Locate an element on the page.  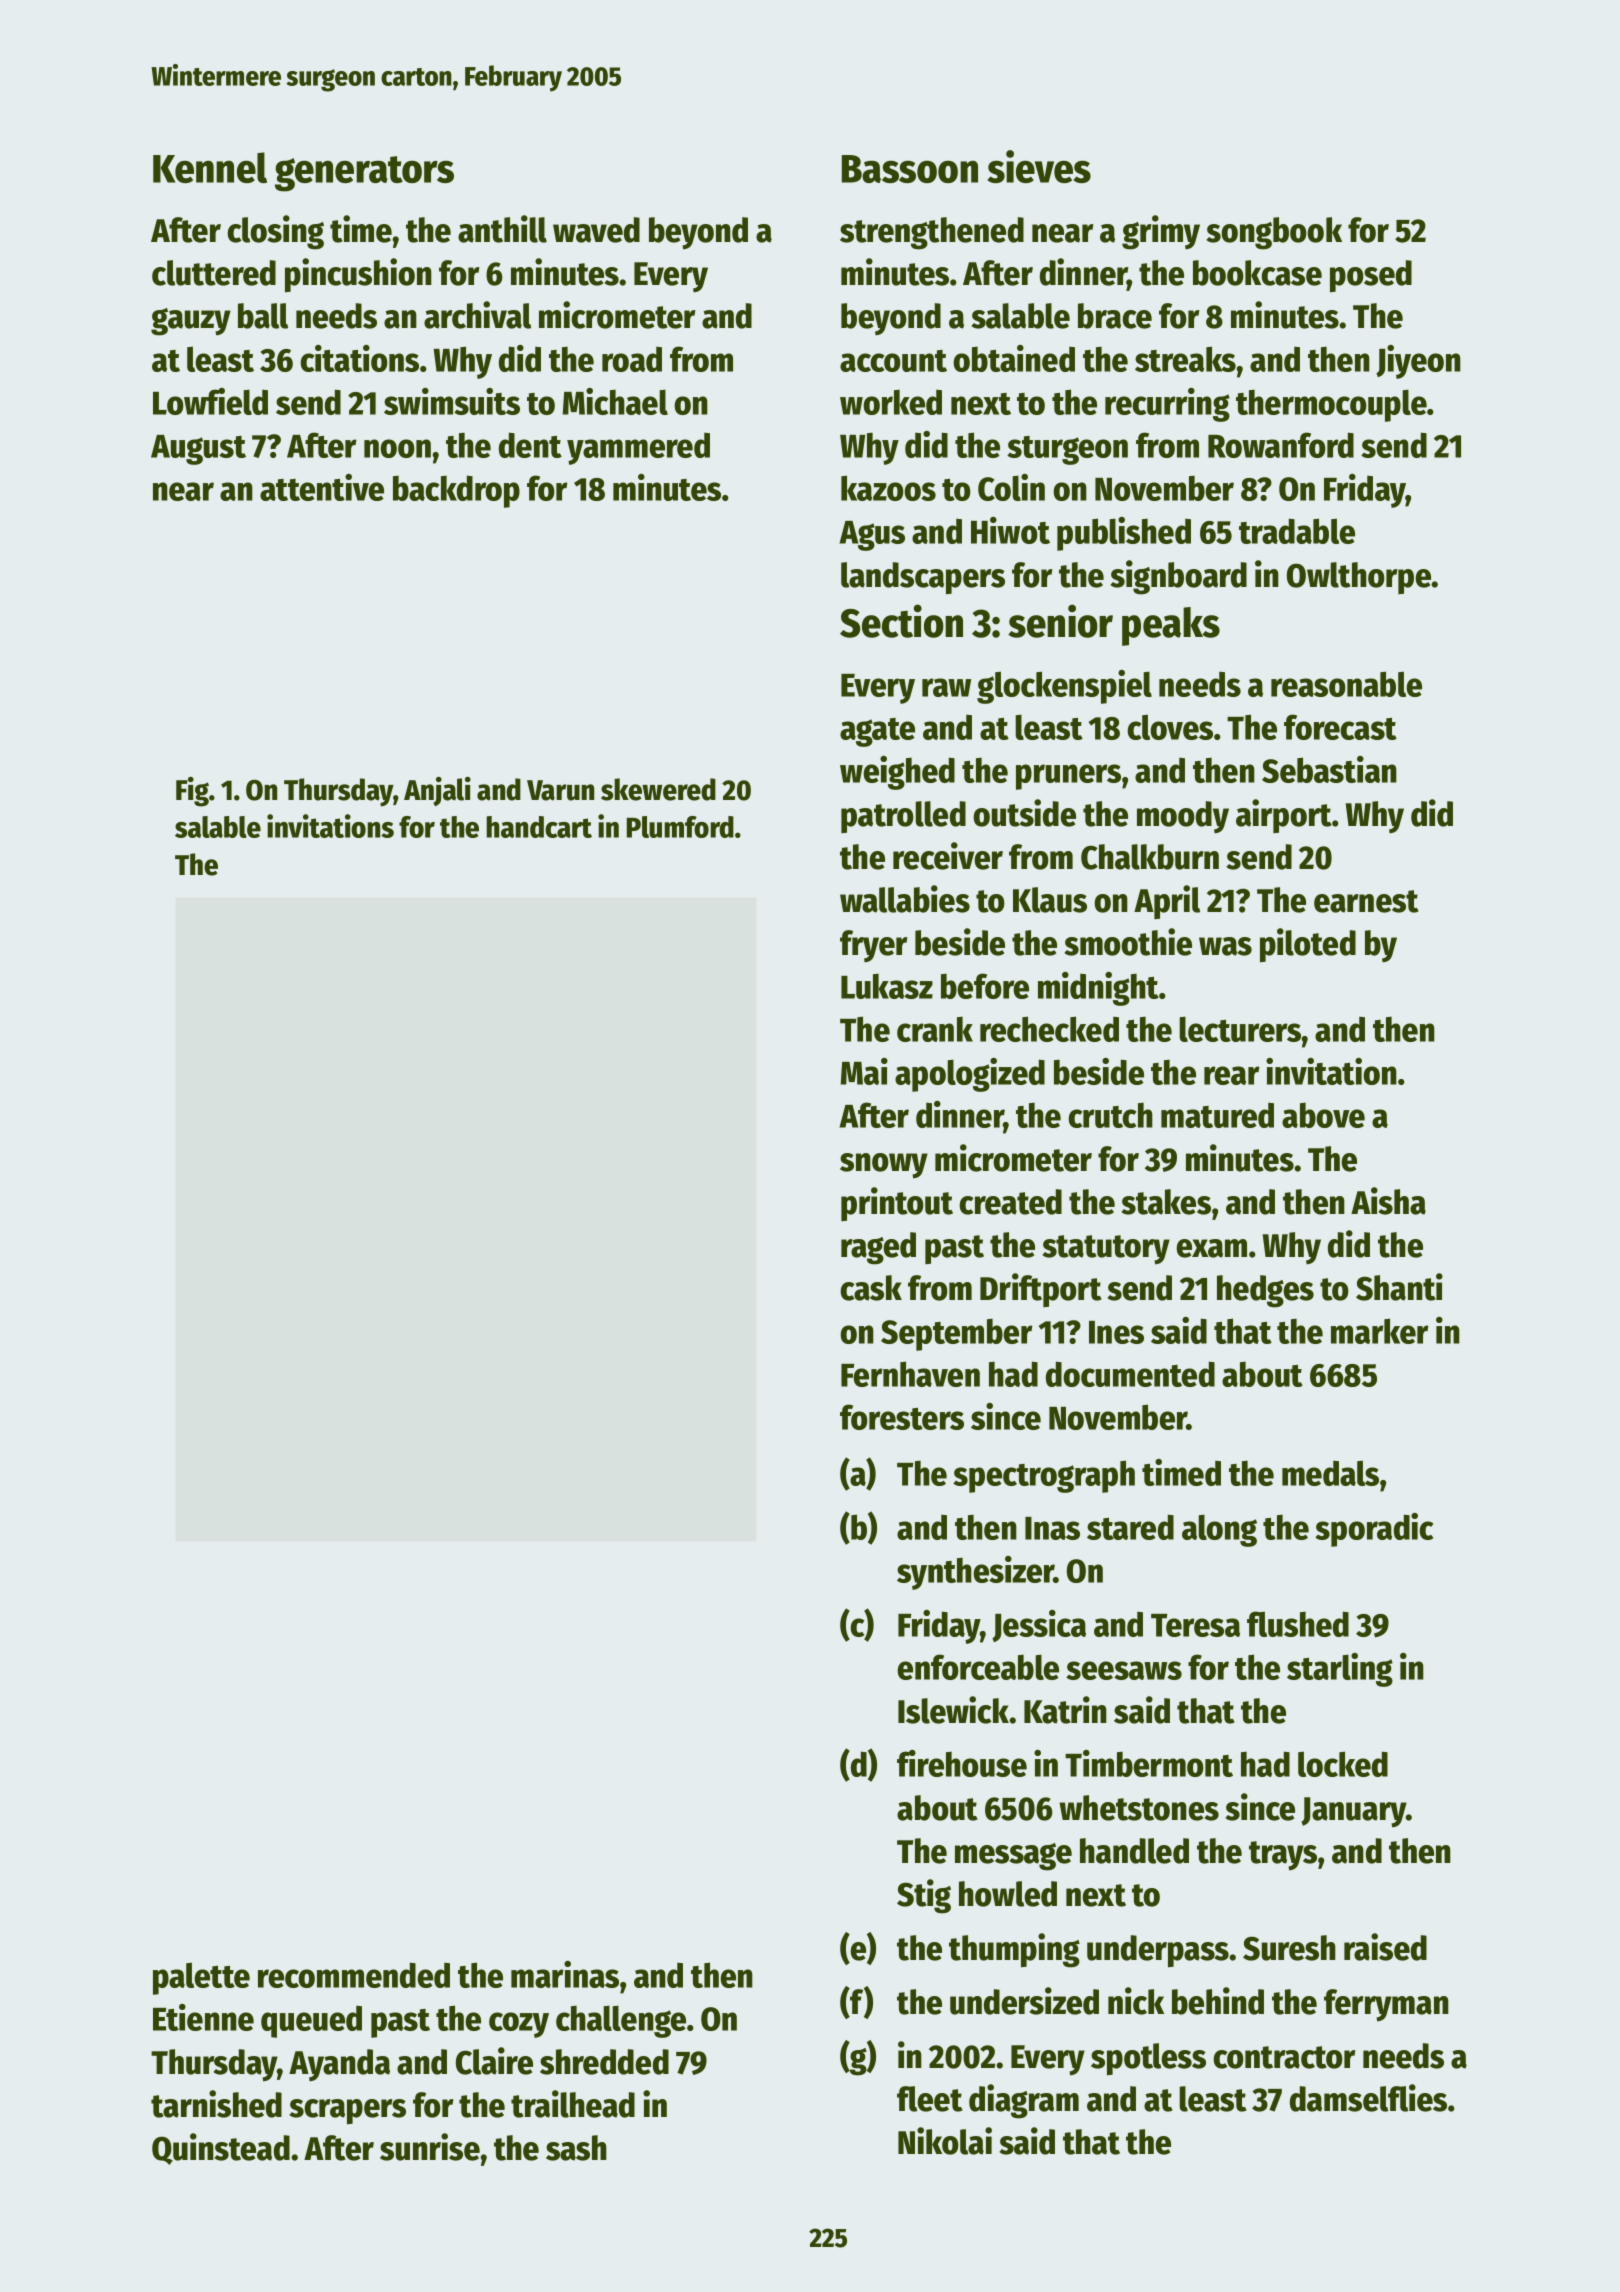
cask is located at coordinates (871, 1288).
